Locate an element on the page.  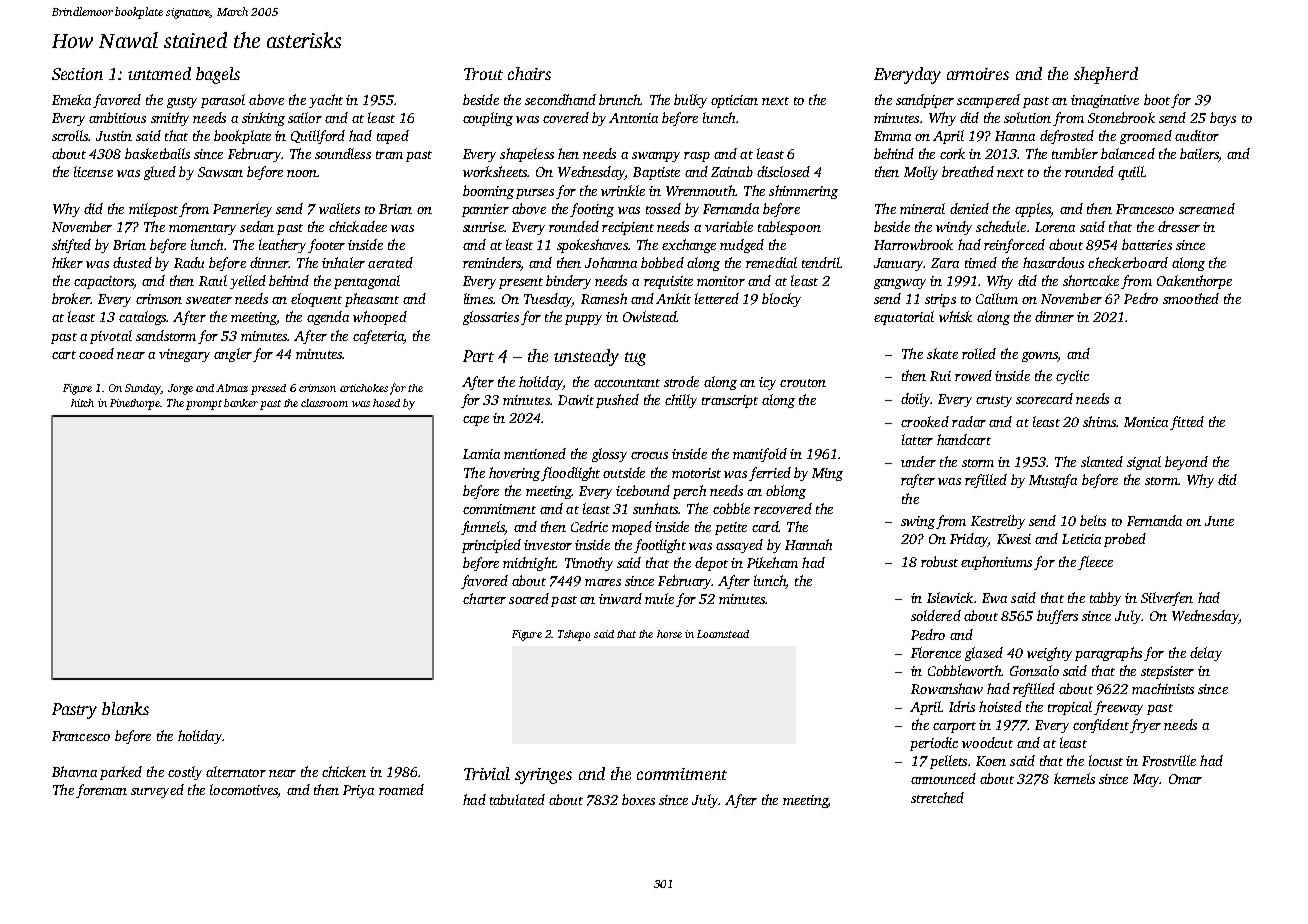
untamed is located at coordinates (159, 73).
